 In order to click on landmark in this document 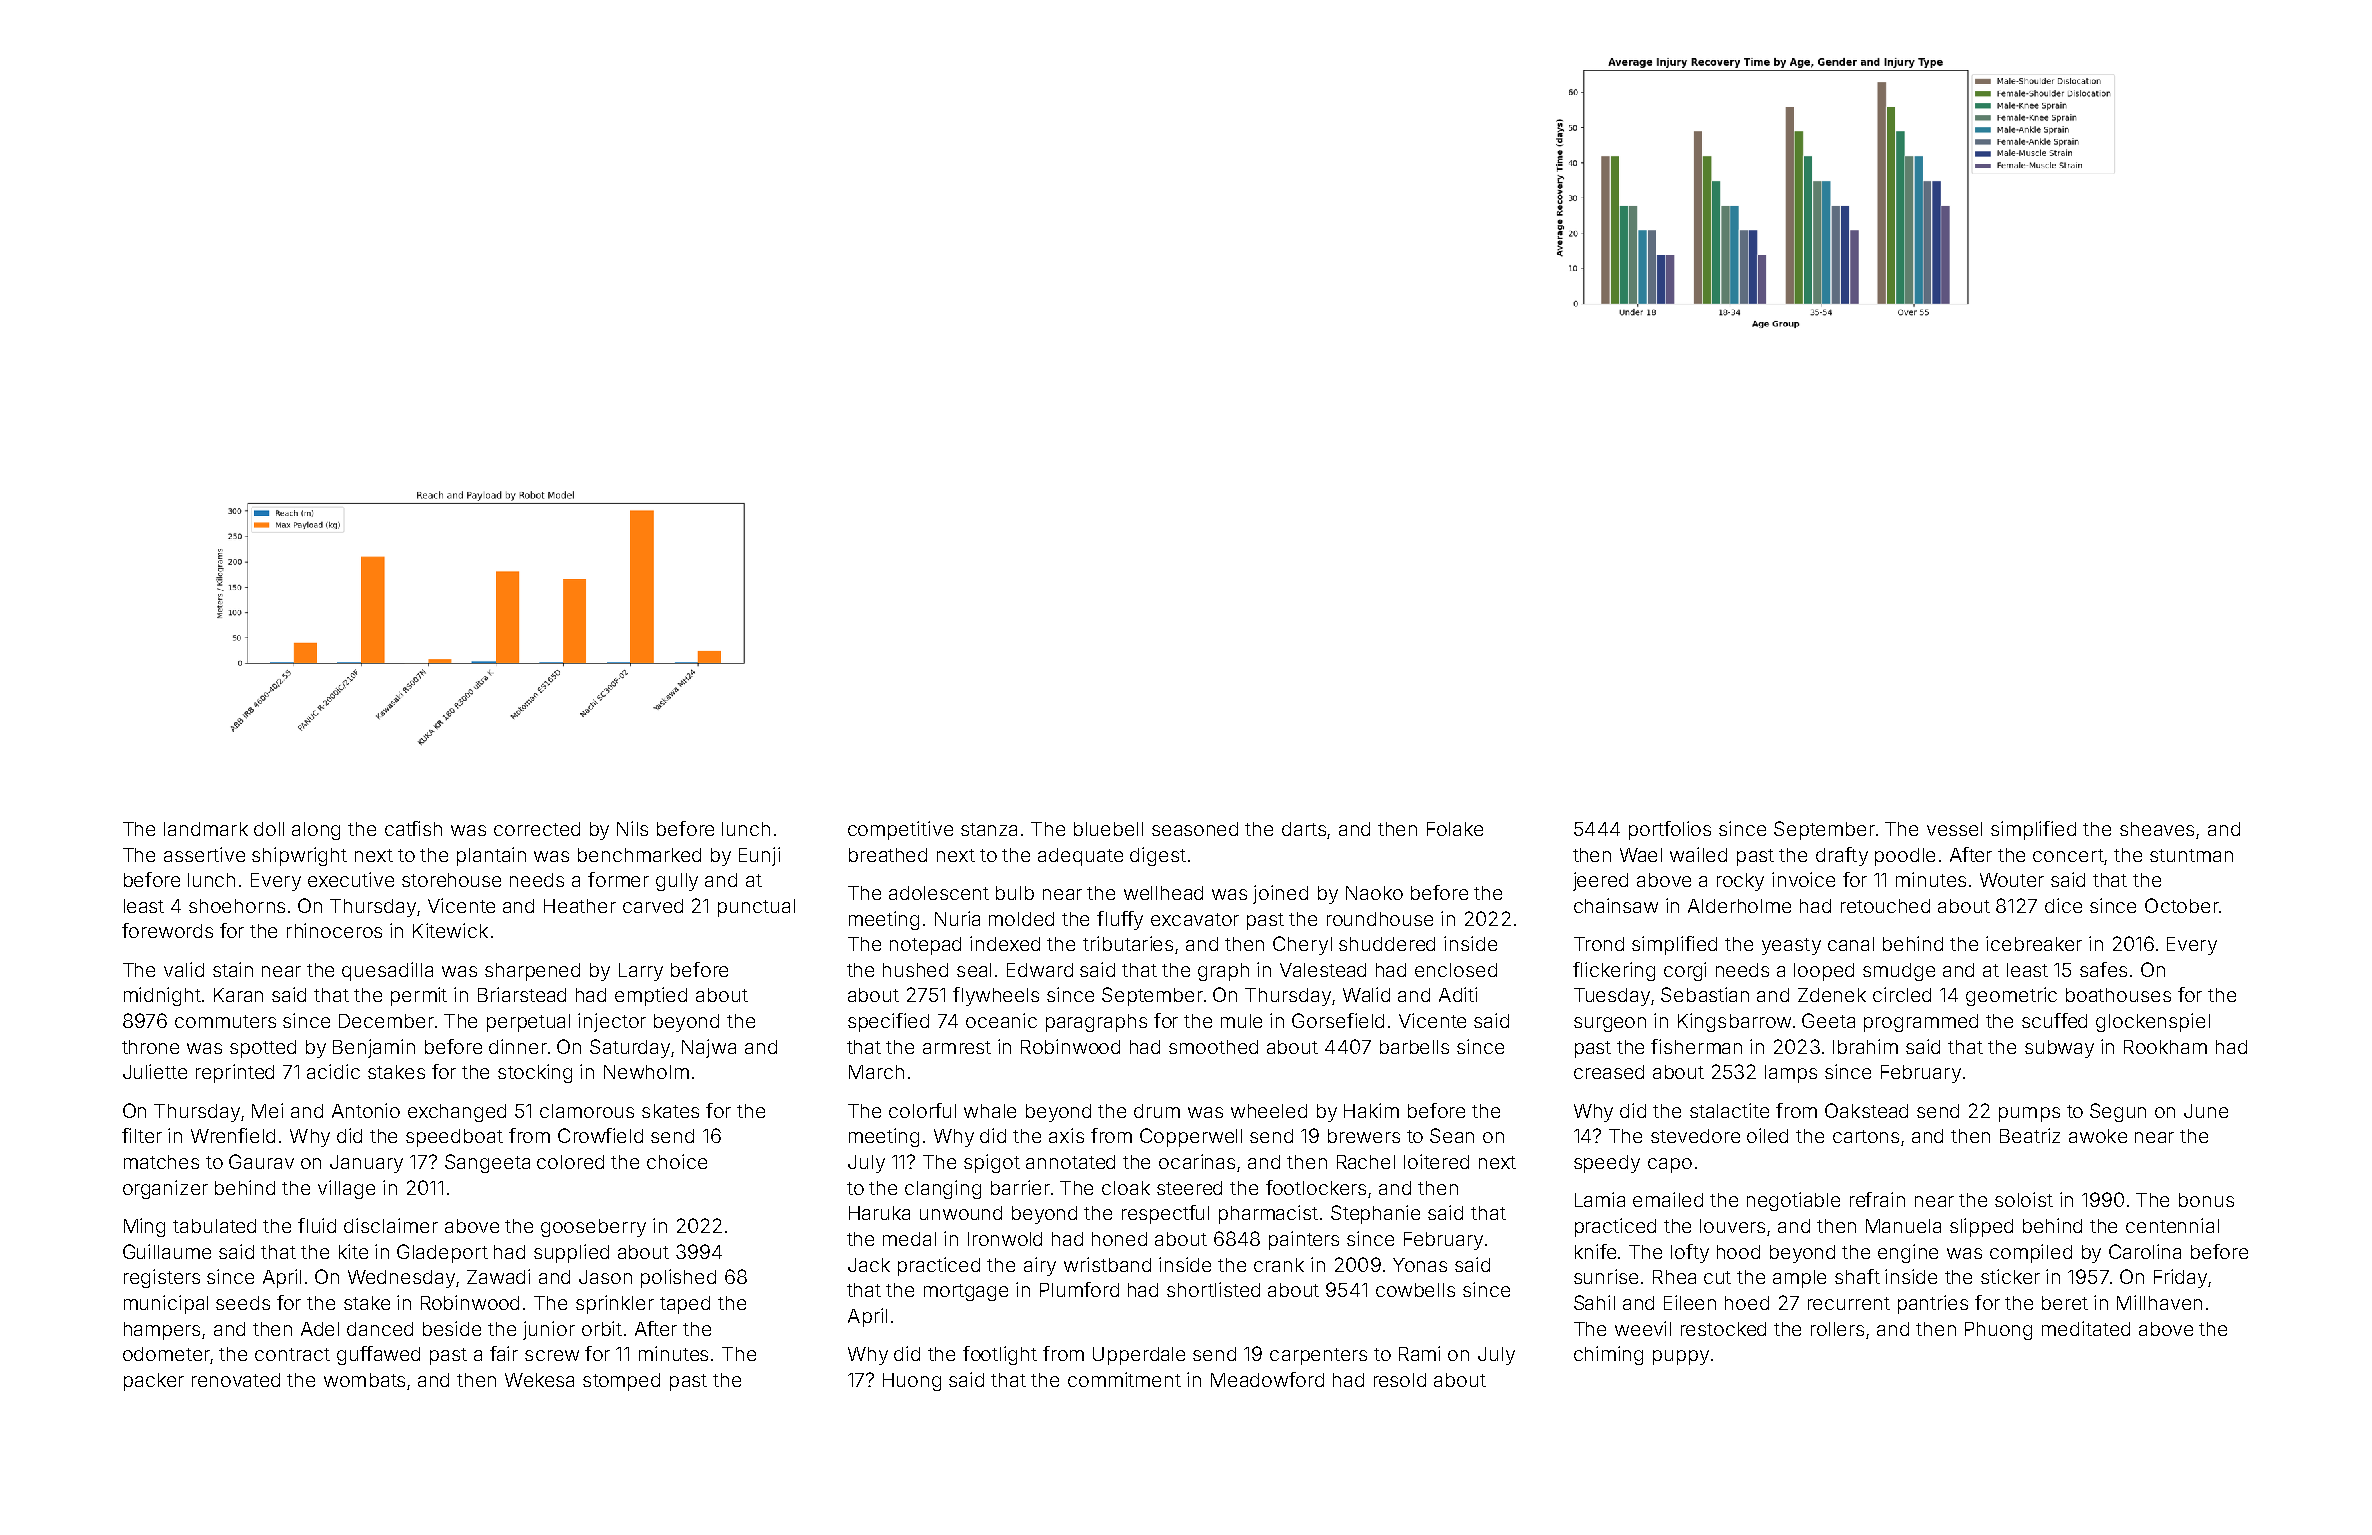, I will do `click(206, 829)`.
